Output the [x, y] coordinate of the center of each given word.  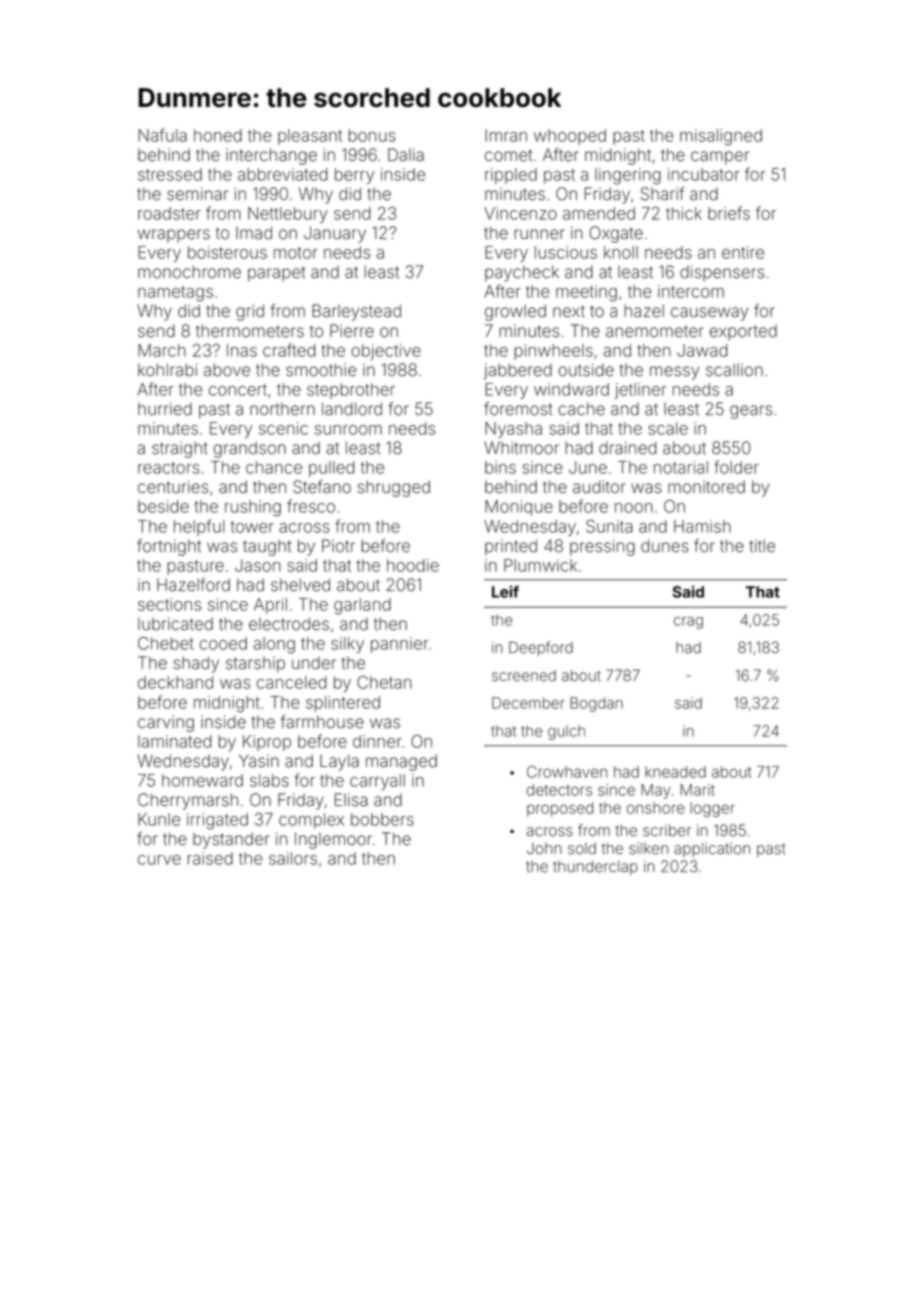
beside [163, 506]
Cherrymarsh [188, 801]
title [762, 546]
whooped [570, 137]
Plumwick [540, 565]
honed [218, 135]
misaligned [721, 137]
